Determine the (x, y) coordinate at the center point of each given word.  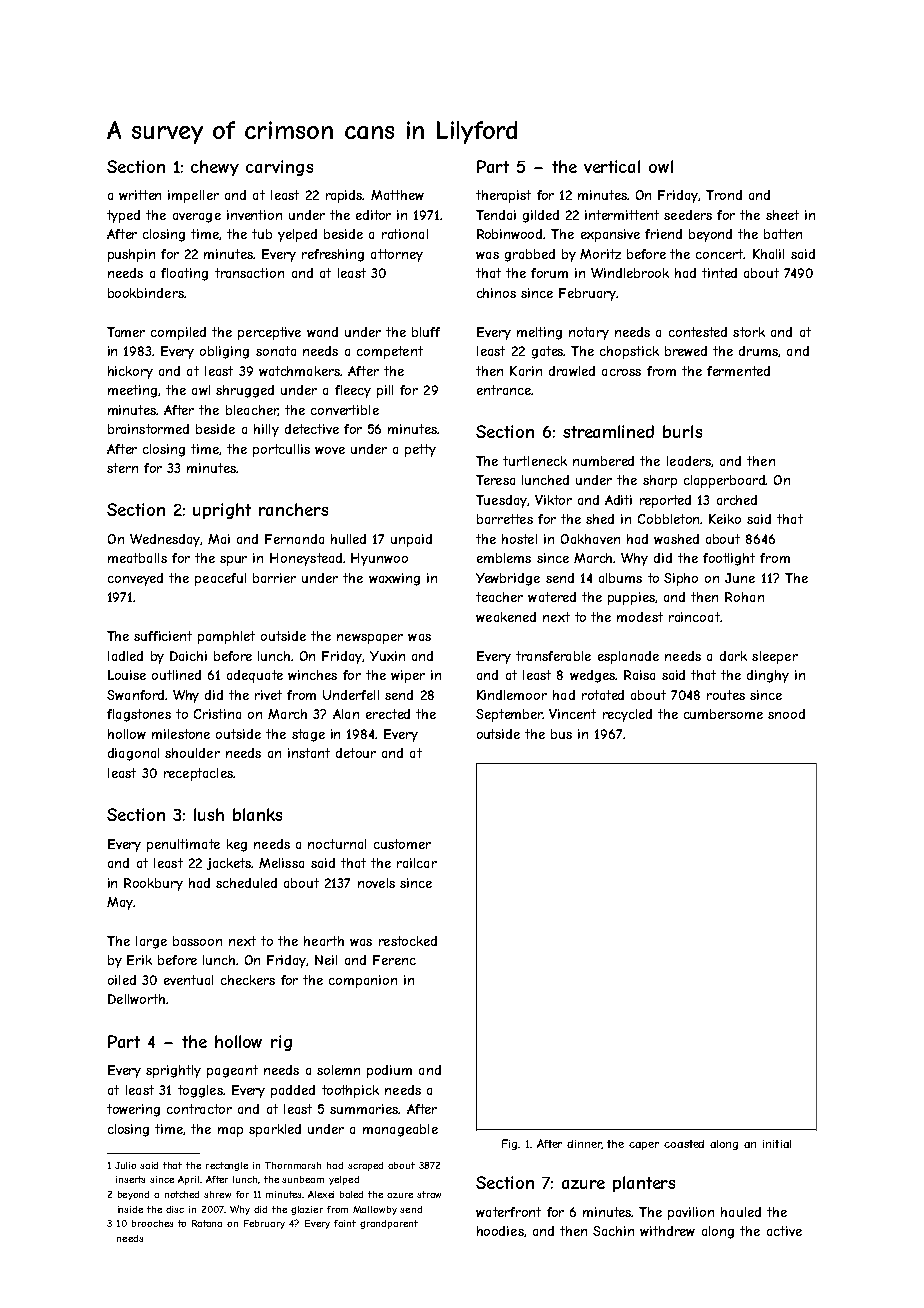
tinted (719, 273)
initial (777, 1144)
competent (390, 352)
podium (389, 1071)
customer (402, 844)
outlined (176, 675)
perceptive (269, 333)
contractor (199, 1109)
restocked (408, 941)
